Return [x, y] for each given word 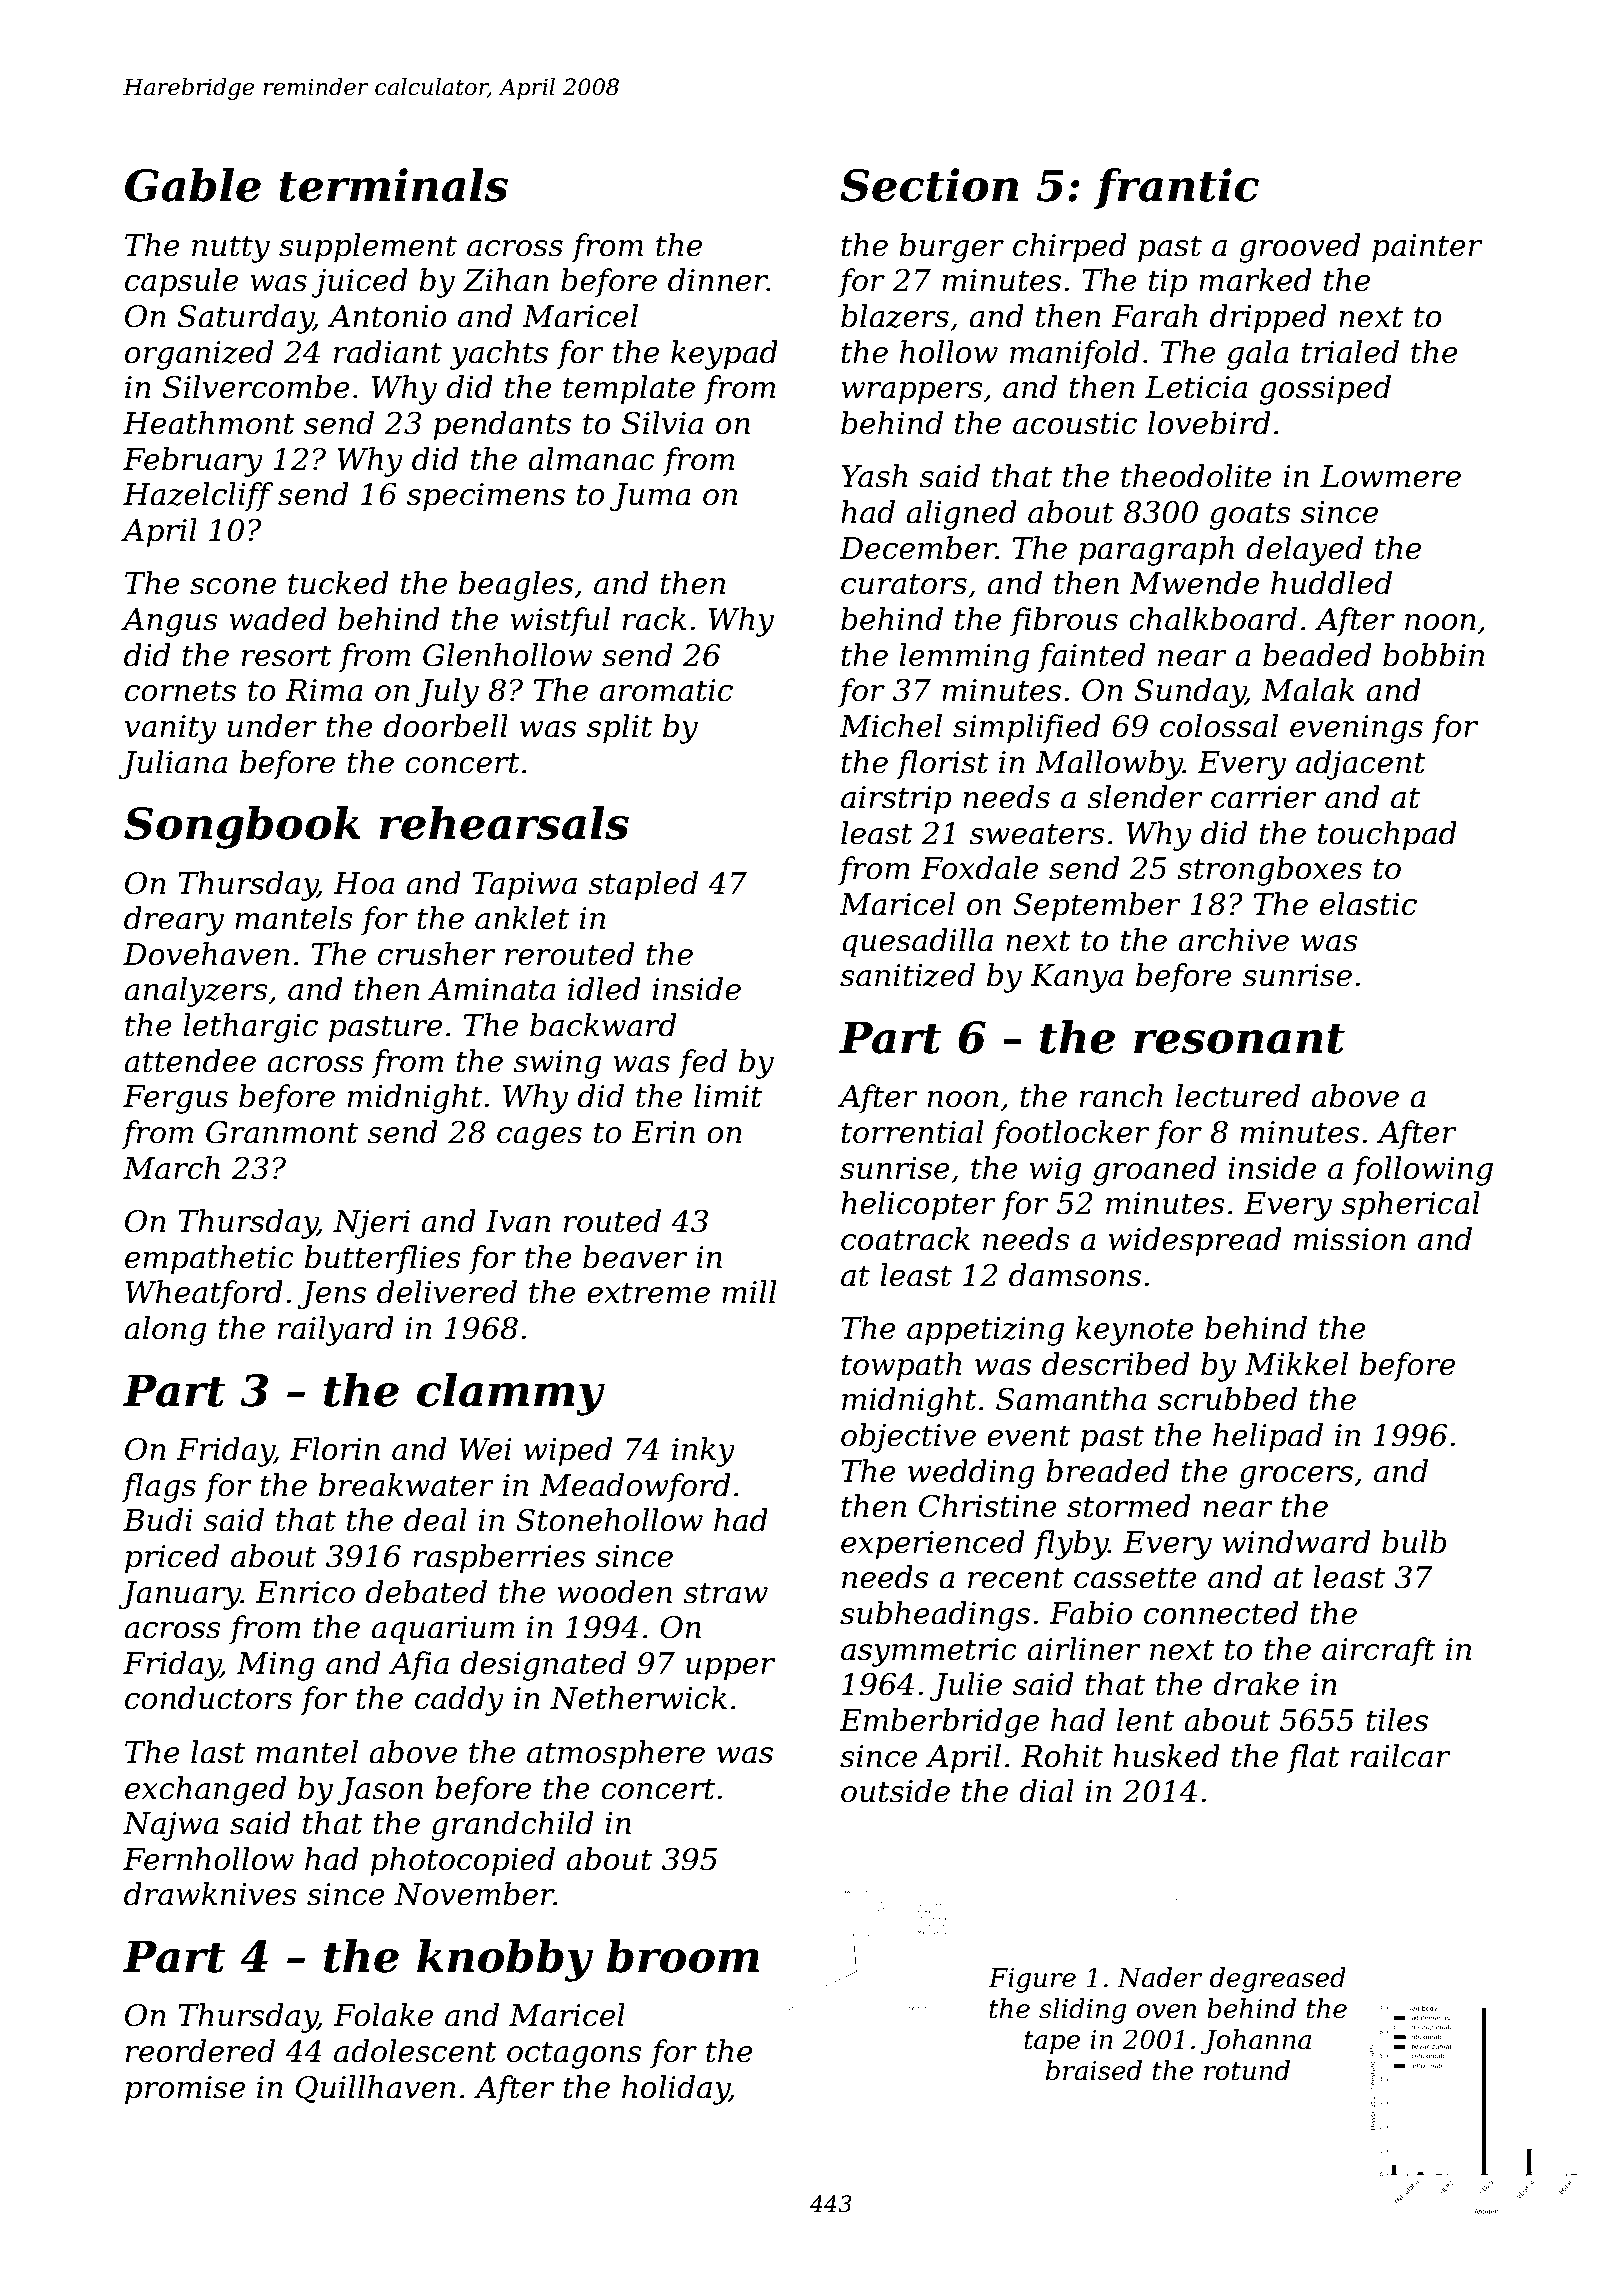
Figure [1032, 1980]
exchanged [205, 1791]
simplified [1027, 729]
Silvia [662, 423]
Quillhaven [375, 2089]
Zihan [506, 280]
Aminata [491, 989]
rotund [1247, 2070]
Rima [324, 690]
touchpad [1387, 836]
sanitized [907, 975]
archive [1233, 940]
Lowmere [1390, 476]
